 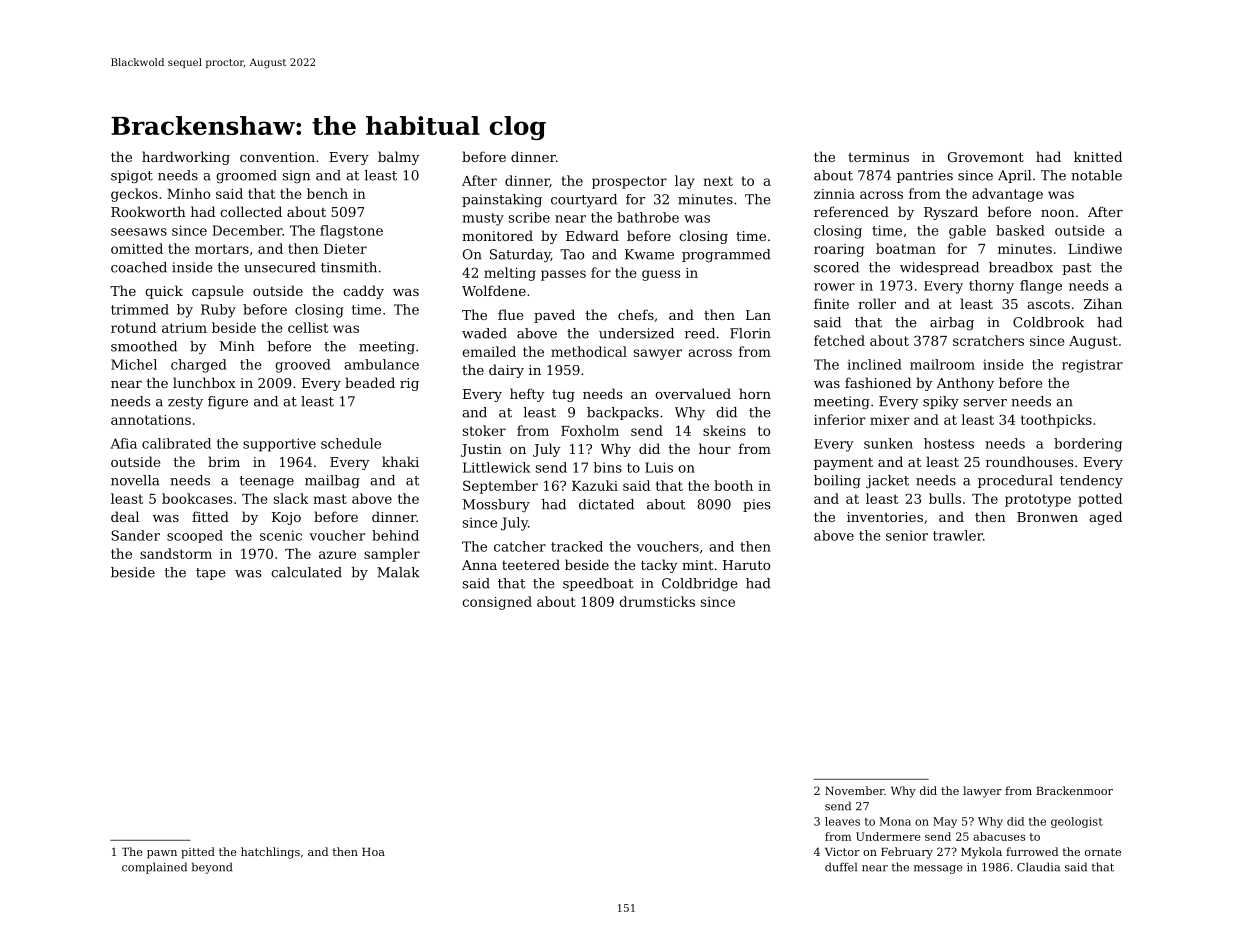 What do you see at coordinates (1038, 867) in the screenshot?
I see `Claudia` at bounding box center [1038, 867].
